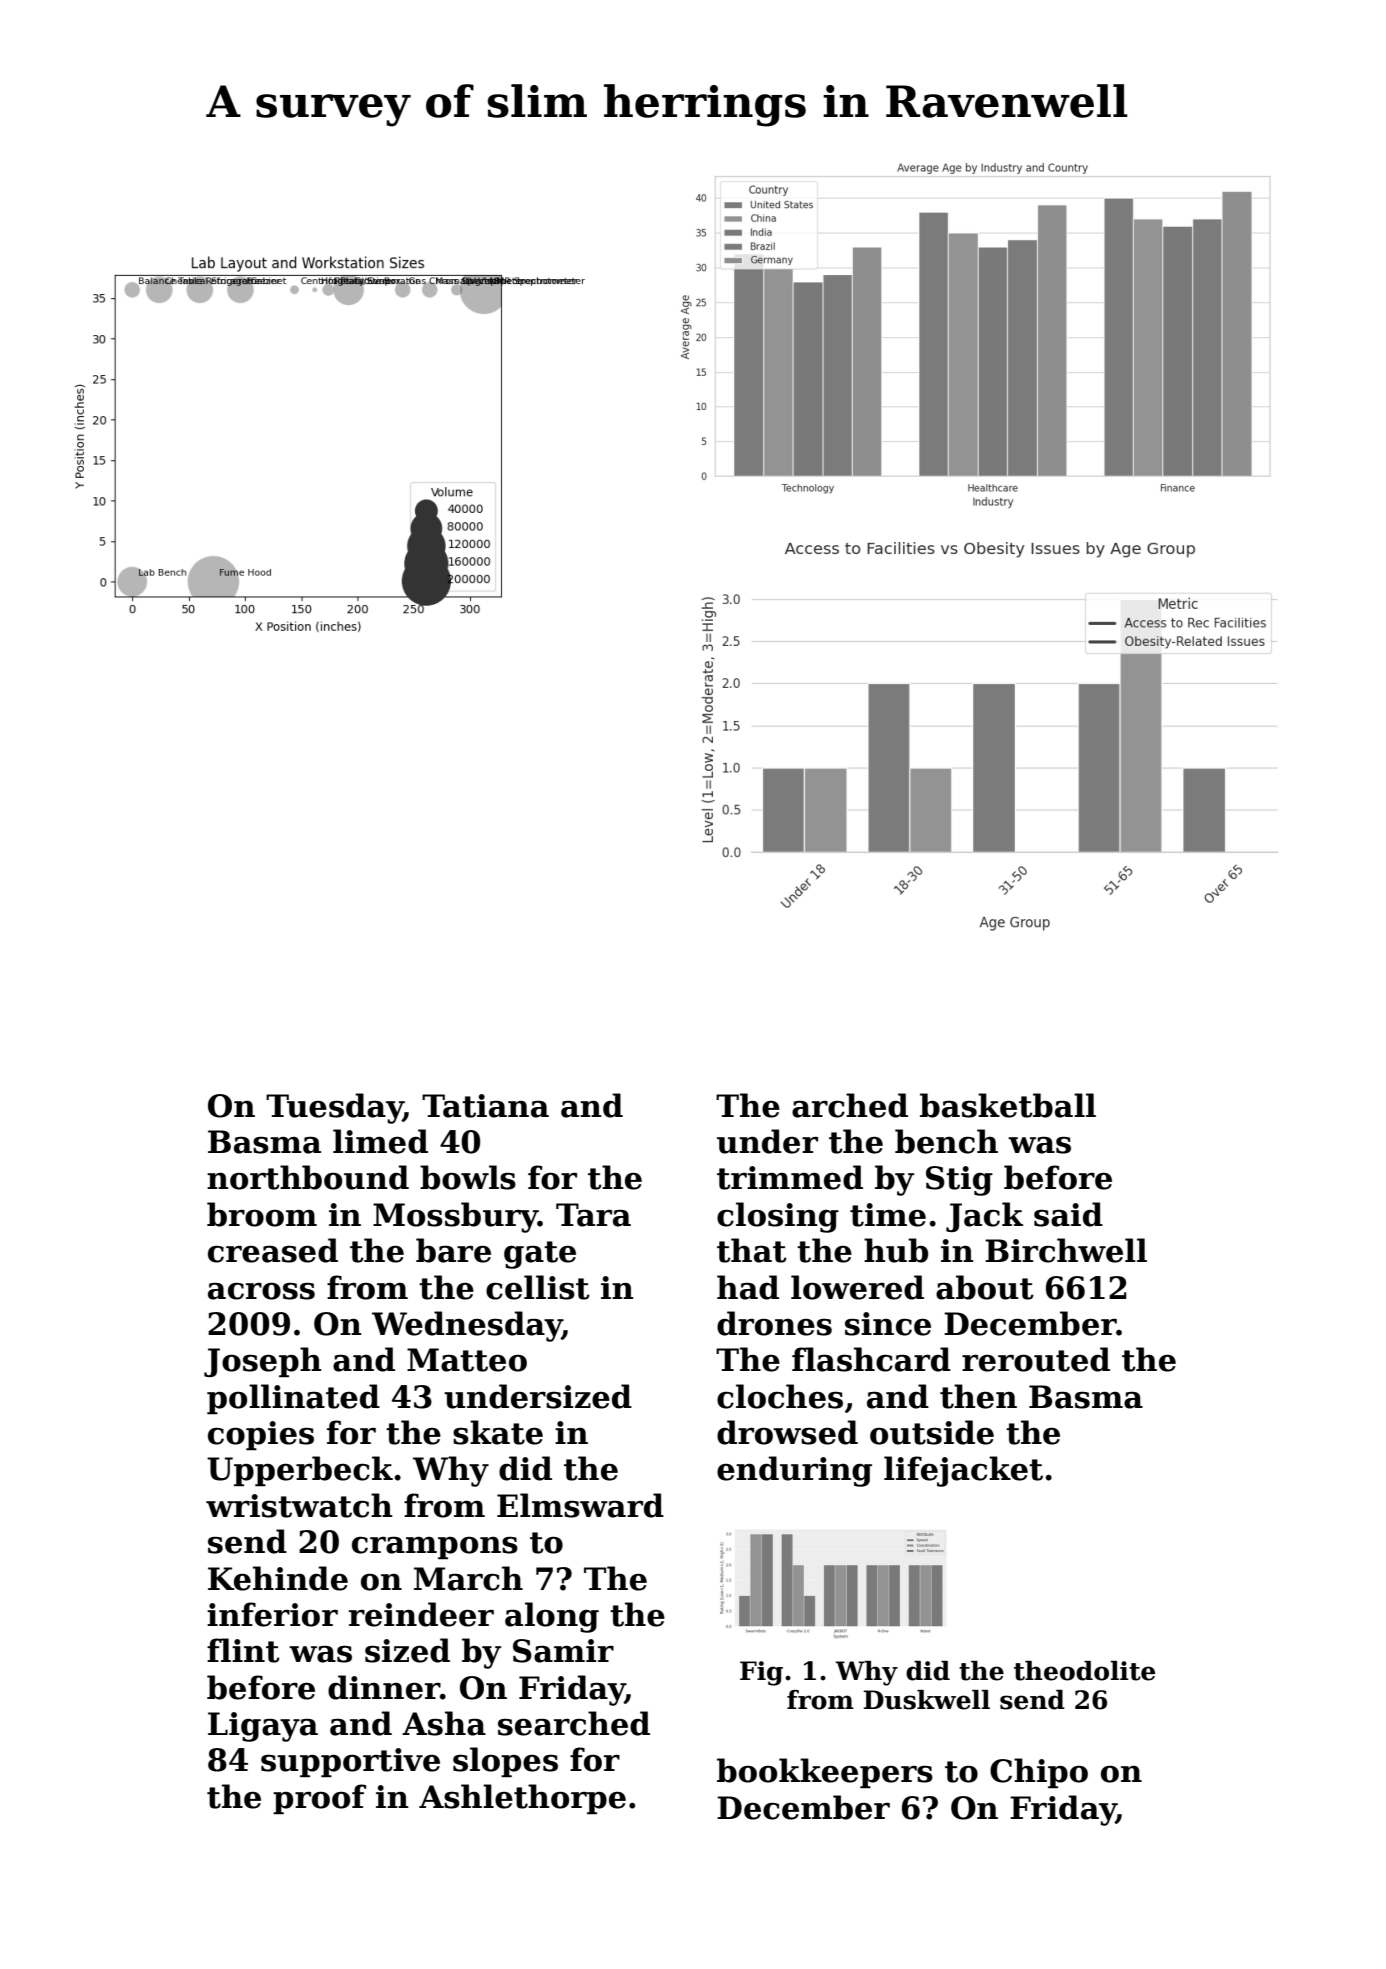 This screenshot has height=1969, width=1386. I want to click on skate, so click(498, 1432).
